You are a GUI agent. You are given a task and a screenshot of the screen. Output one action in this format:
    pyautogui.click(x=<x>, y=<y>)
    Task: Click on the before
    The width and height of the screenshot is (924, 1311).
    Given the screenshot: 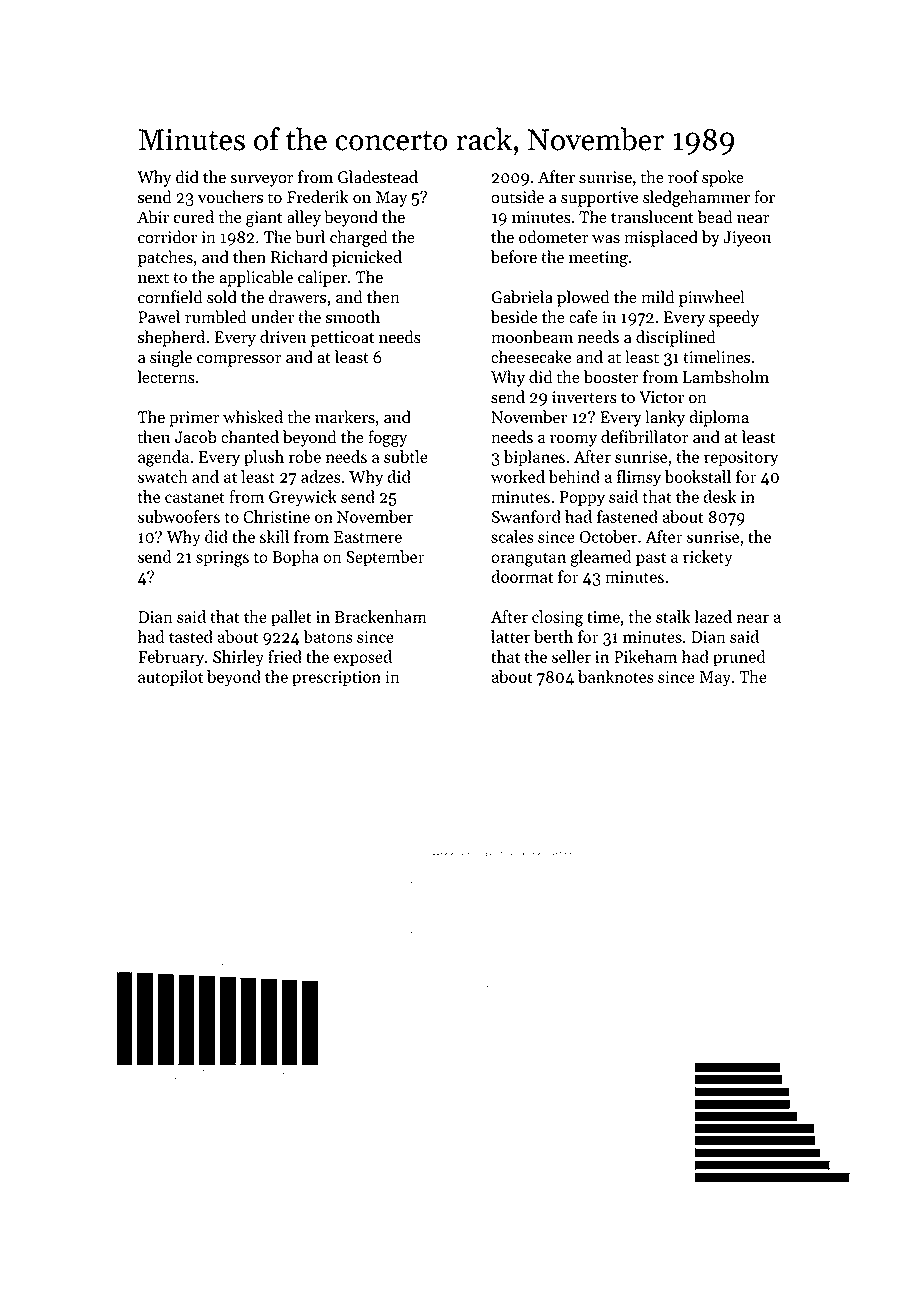 What is the action you would take?
    pyautogui.click(x=514, y=257)
